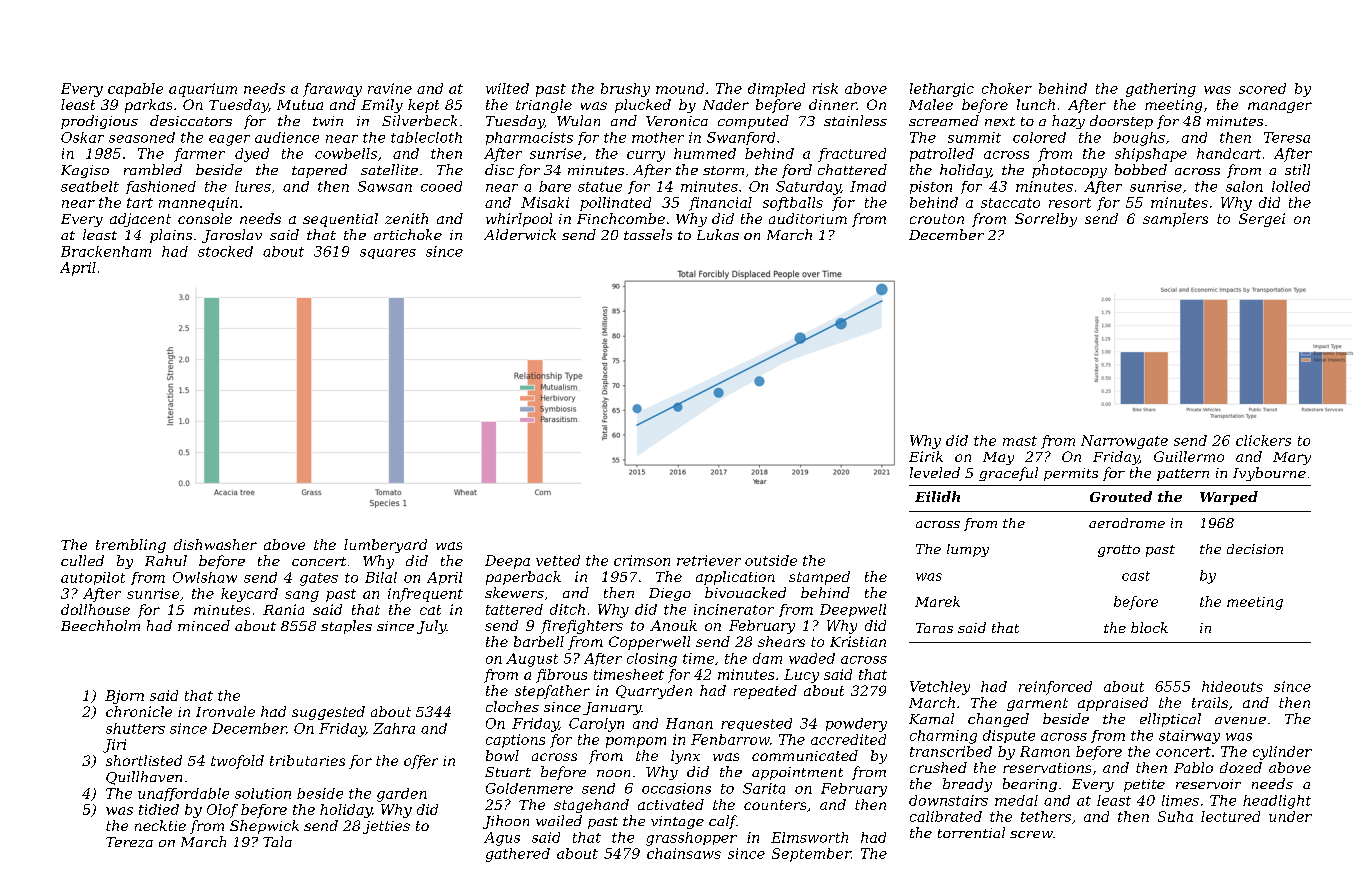  What do you see at coordinates (82, 137) in the screenshot?
I see `Oskar` at bounding box center [82, 137].
